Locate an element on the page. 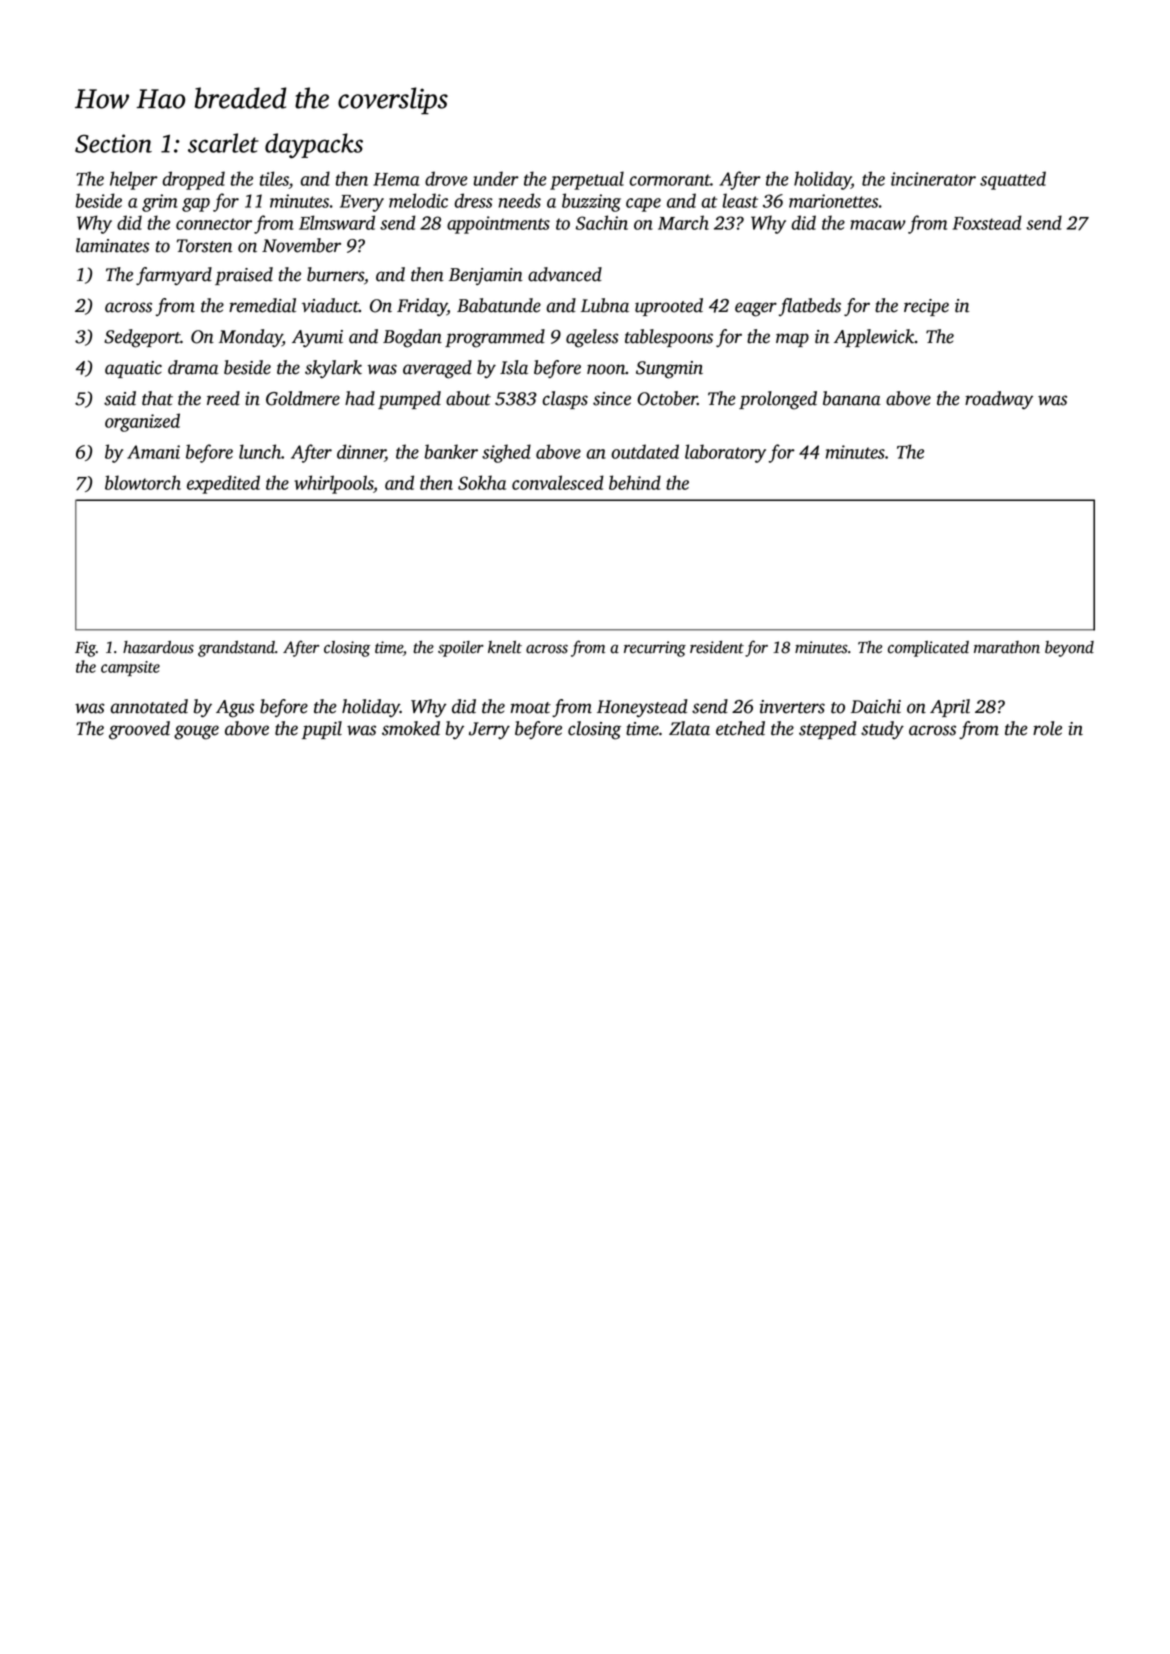 The width and height of the page is (1170, 1654). whirlpools is located at coordinates (333, 484).
